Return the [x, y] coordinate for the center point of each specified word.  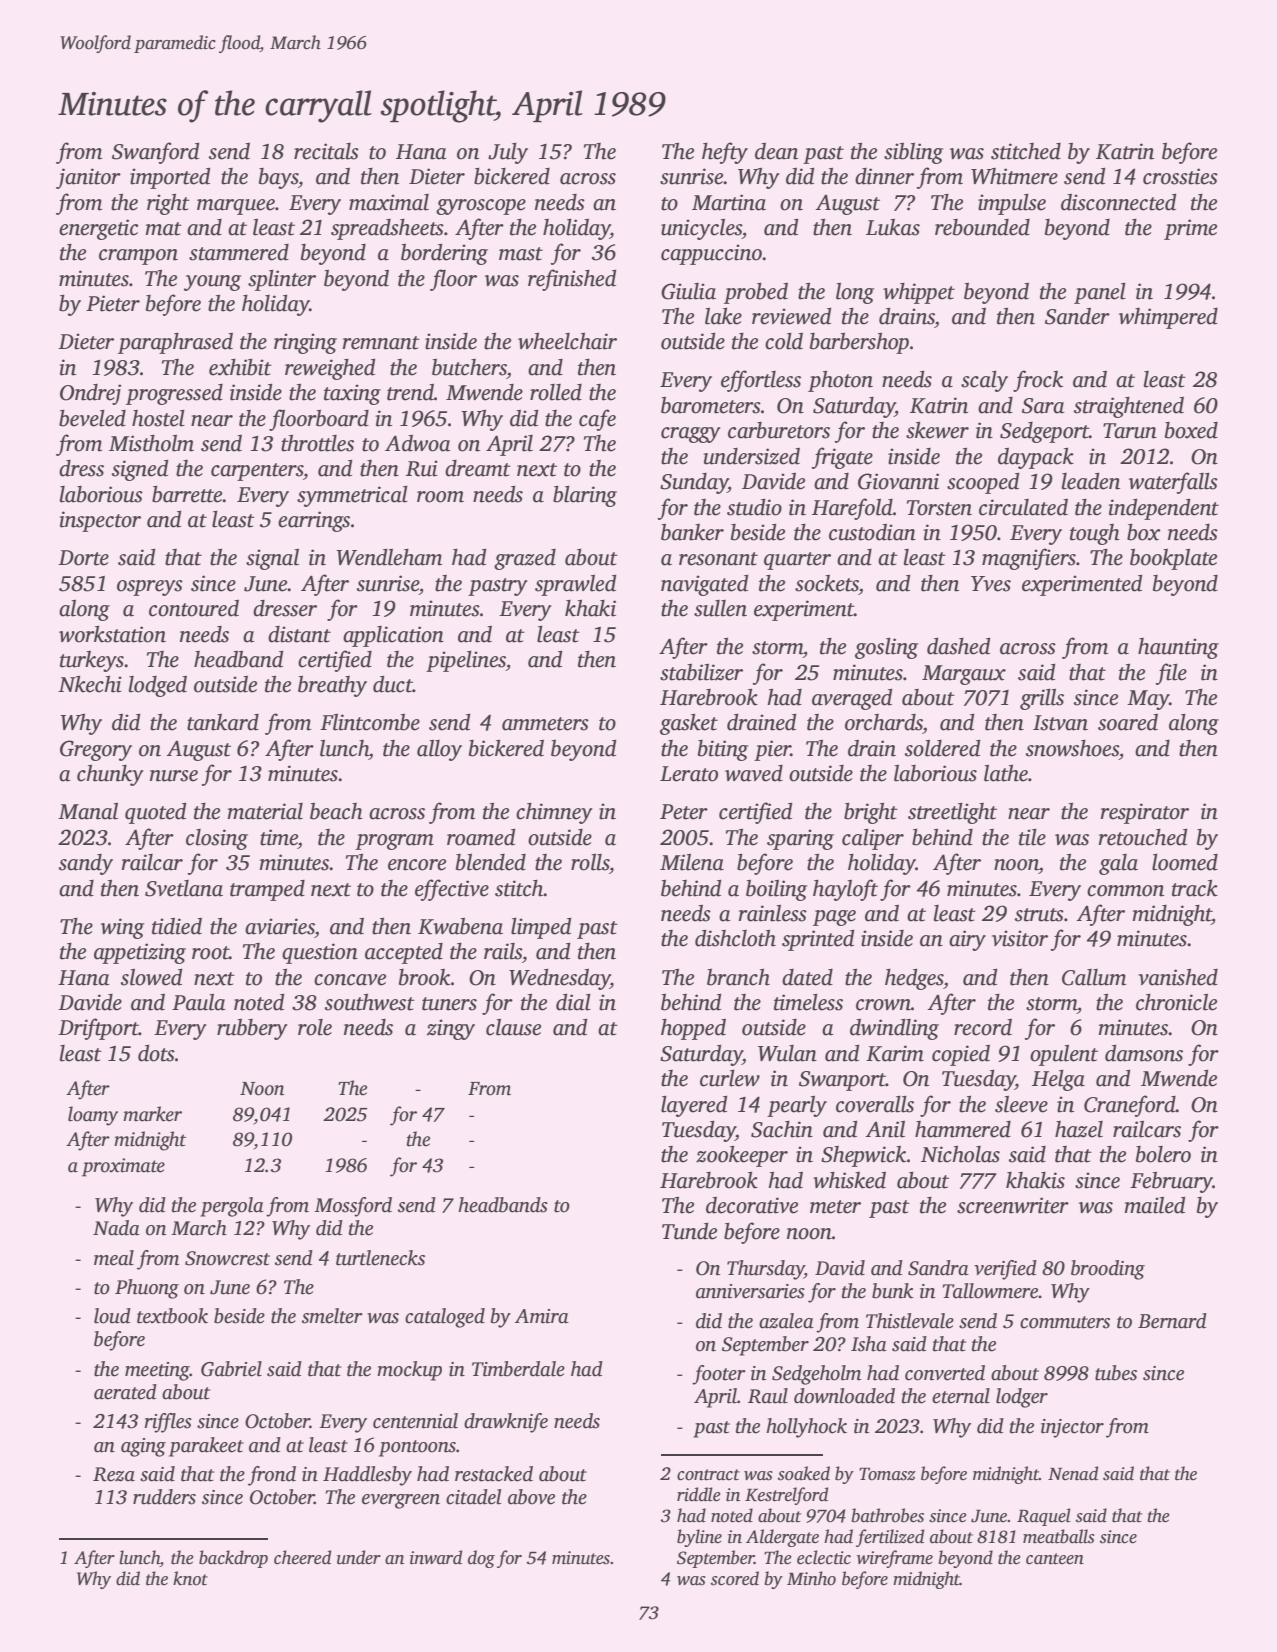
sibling [913, 153]
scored [735, 1578]
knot [190, 1578]
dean [776, 151]
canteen [1055, 1559]
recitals [326, 151]
